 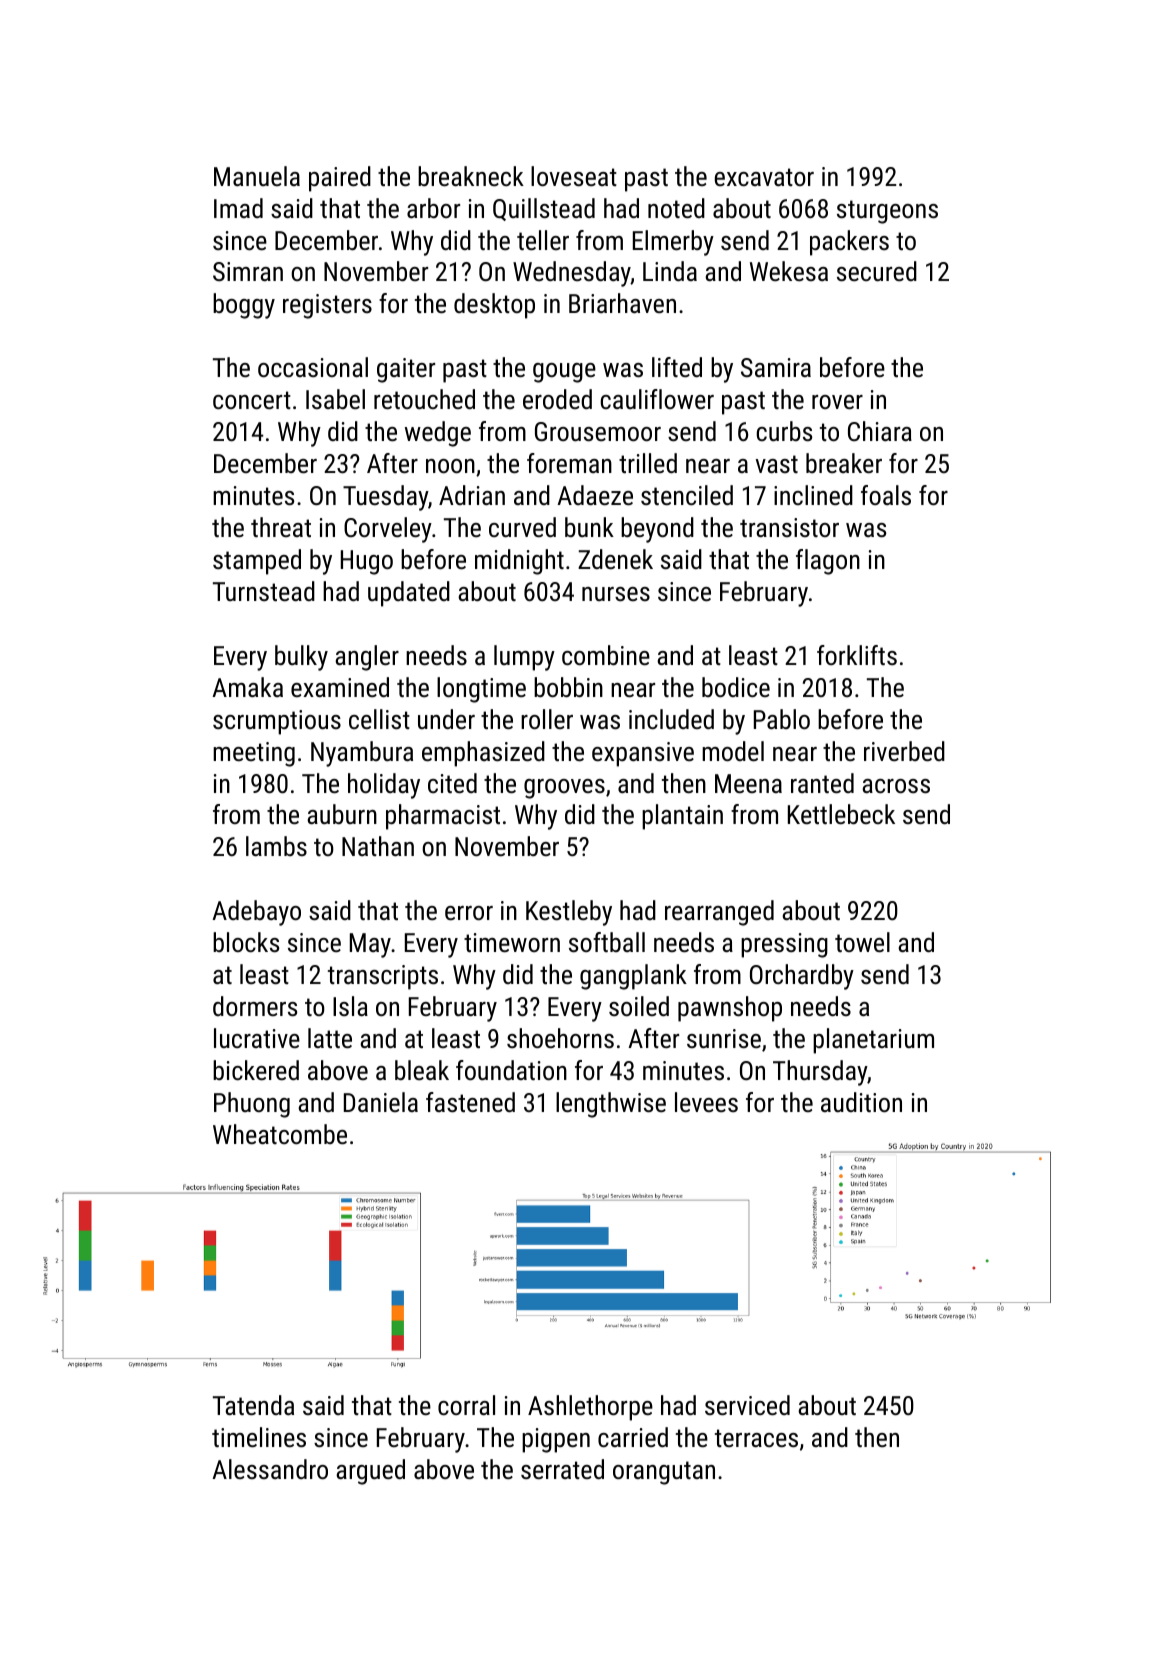 What do you see at coordinates (557, 399) in the screenshot?
I see `eroded` at bounding box center [557, 399].
